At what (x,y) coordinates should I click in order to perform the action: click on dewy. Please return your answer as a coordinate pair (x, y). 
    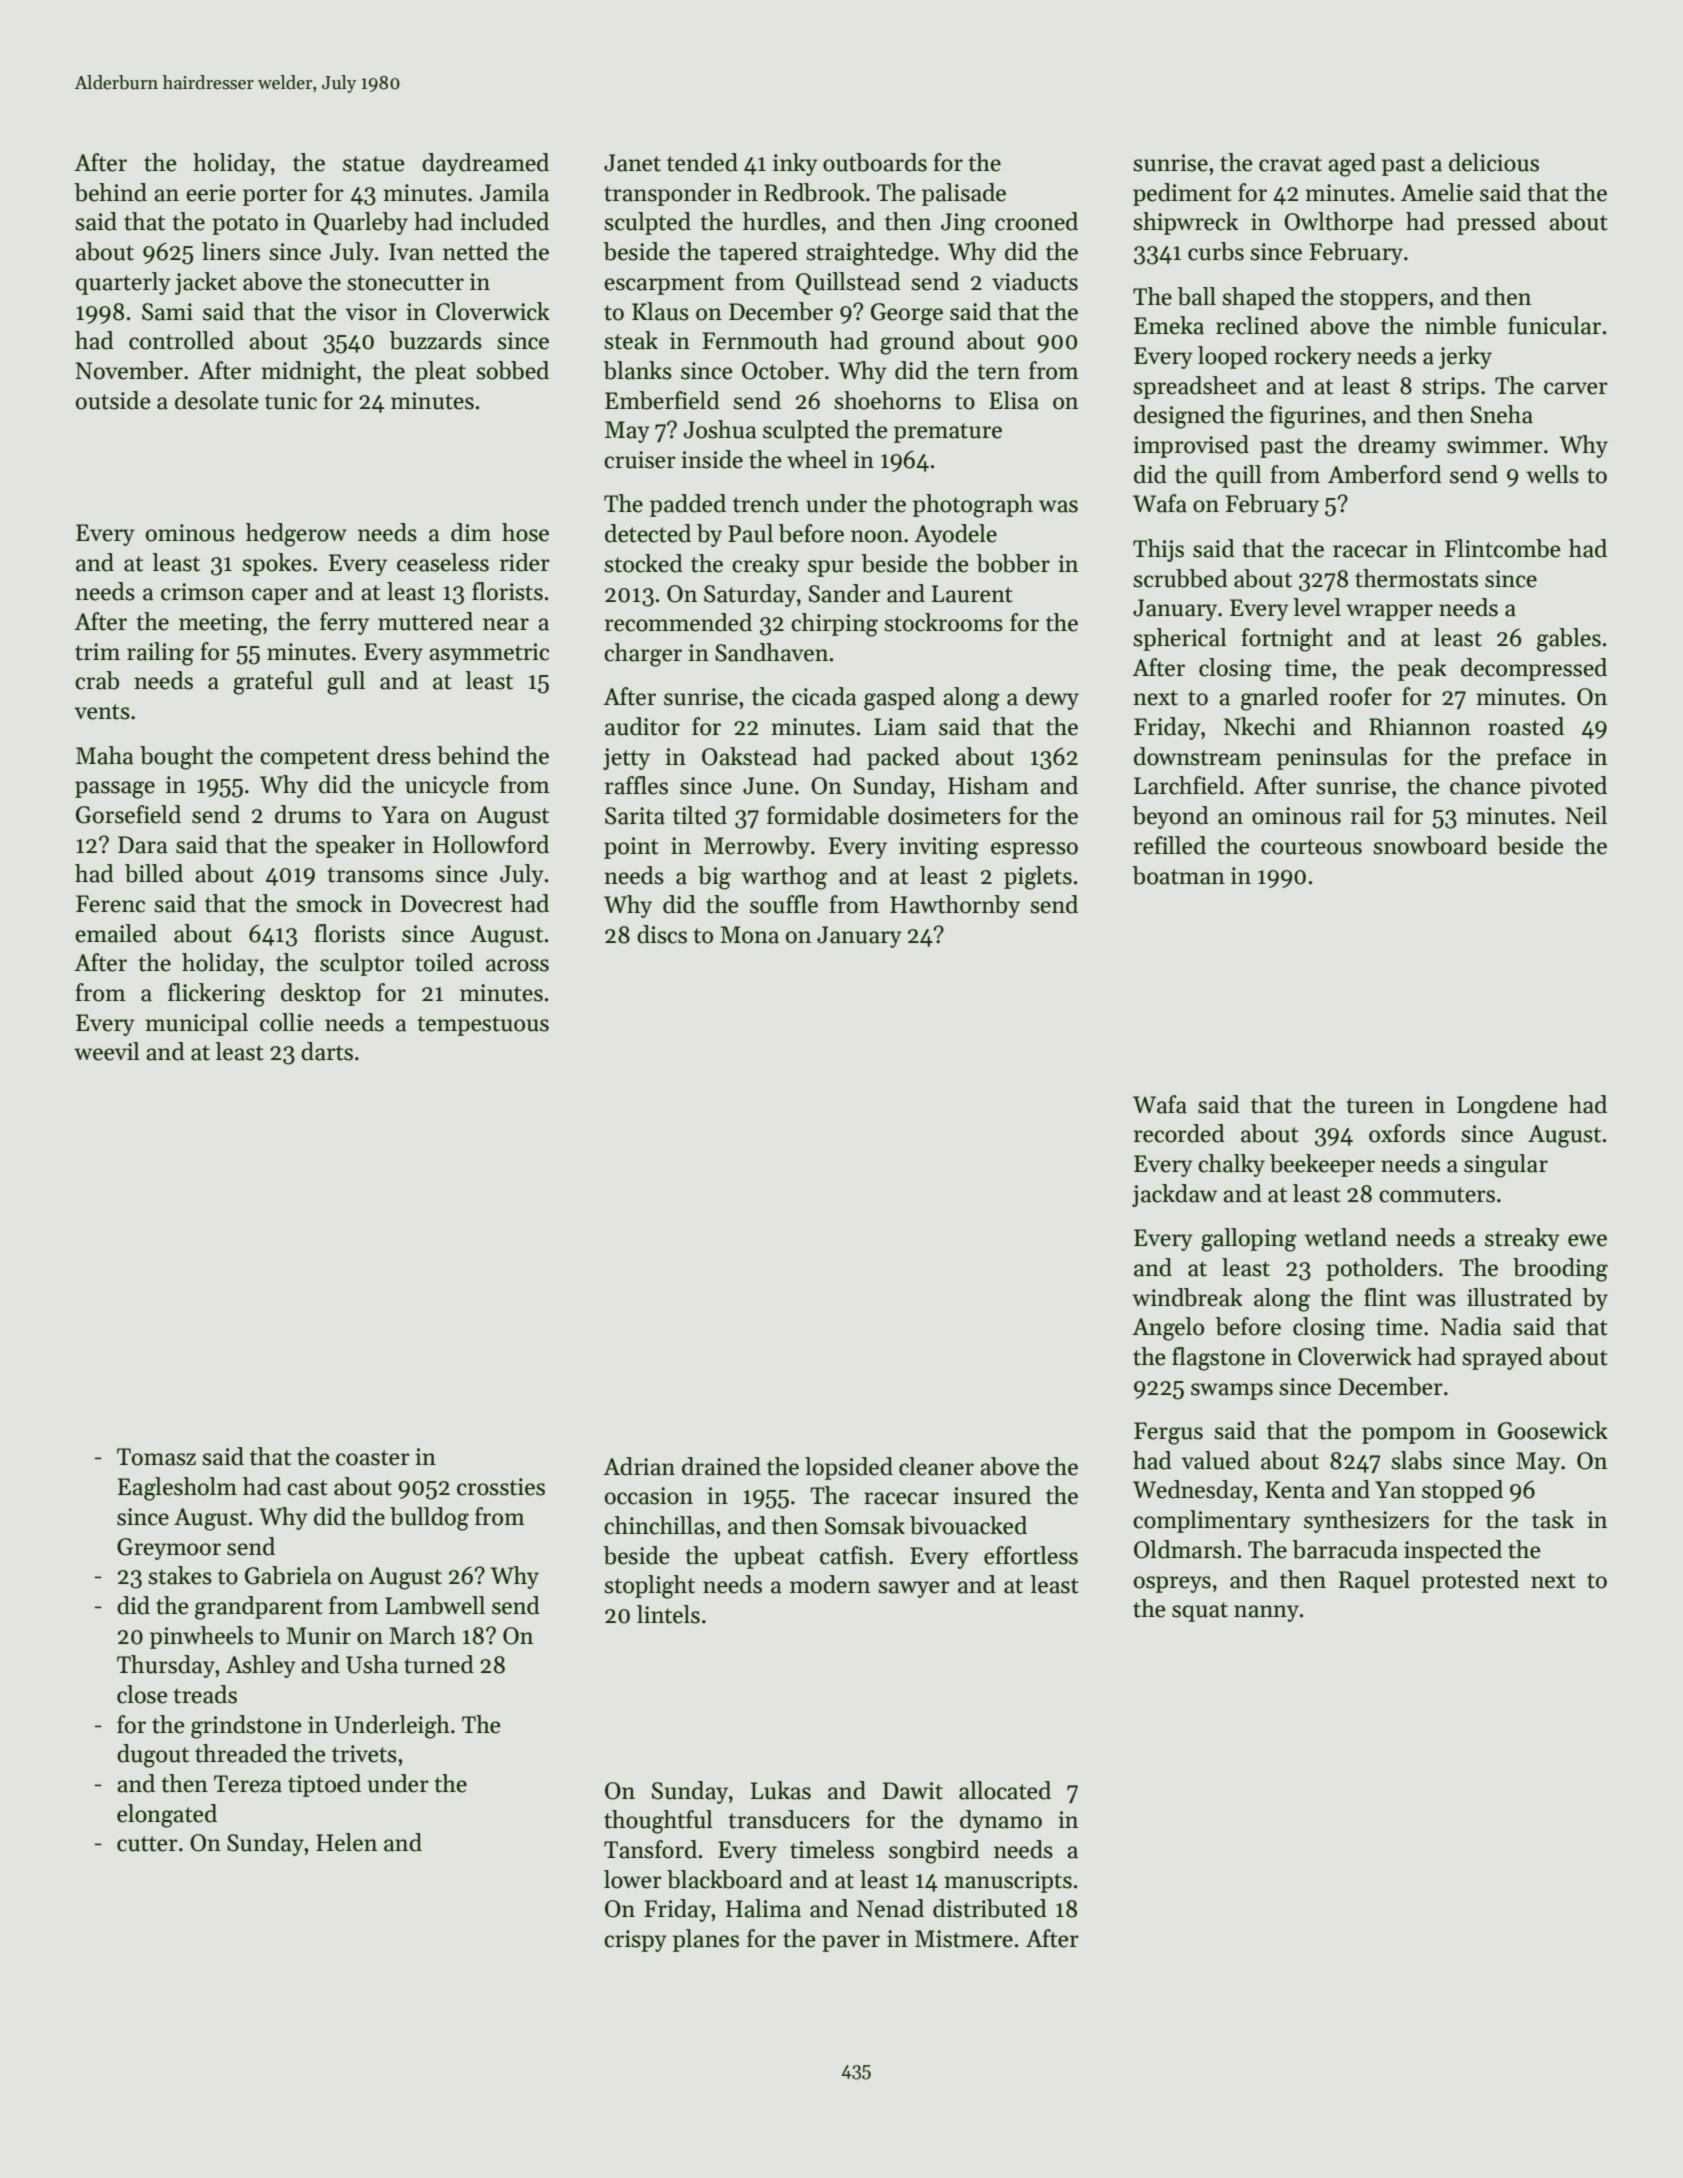
    Looking at the image, I should click on (1052, 698).
